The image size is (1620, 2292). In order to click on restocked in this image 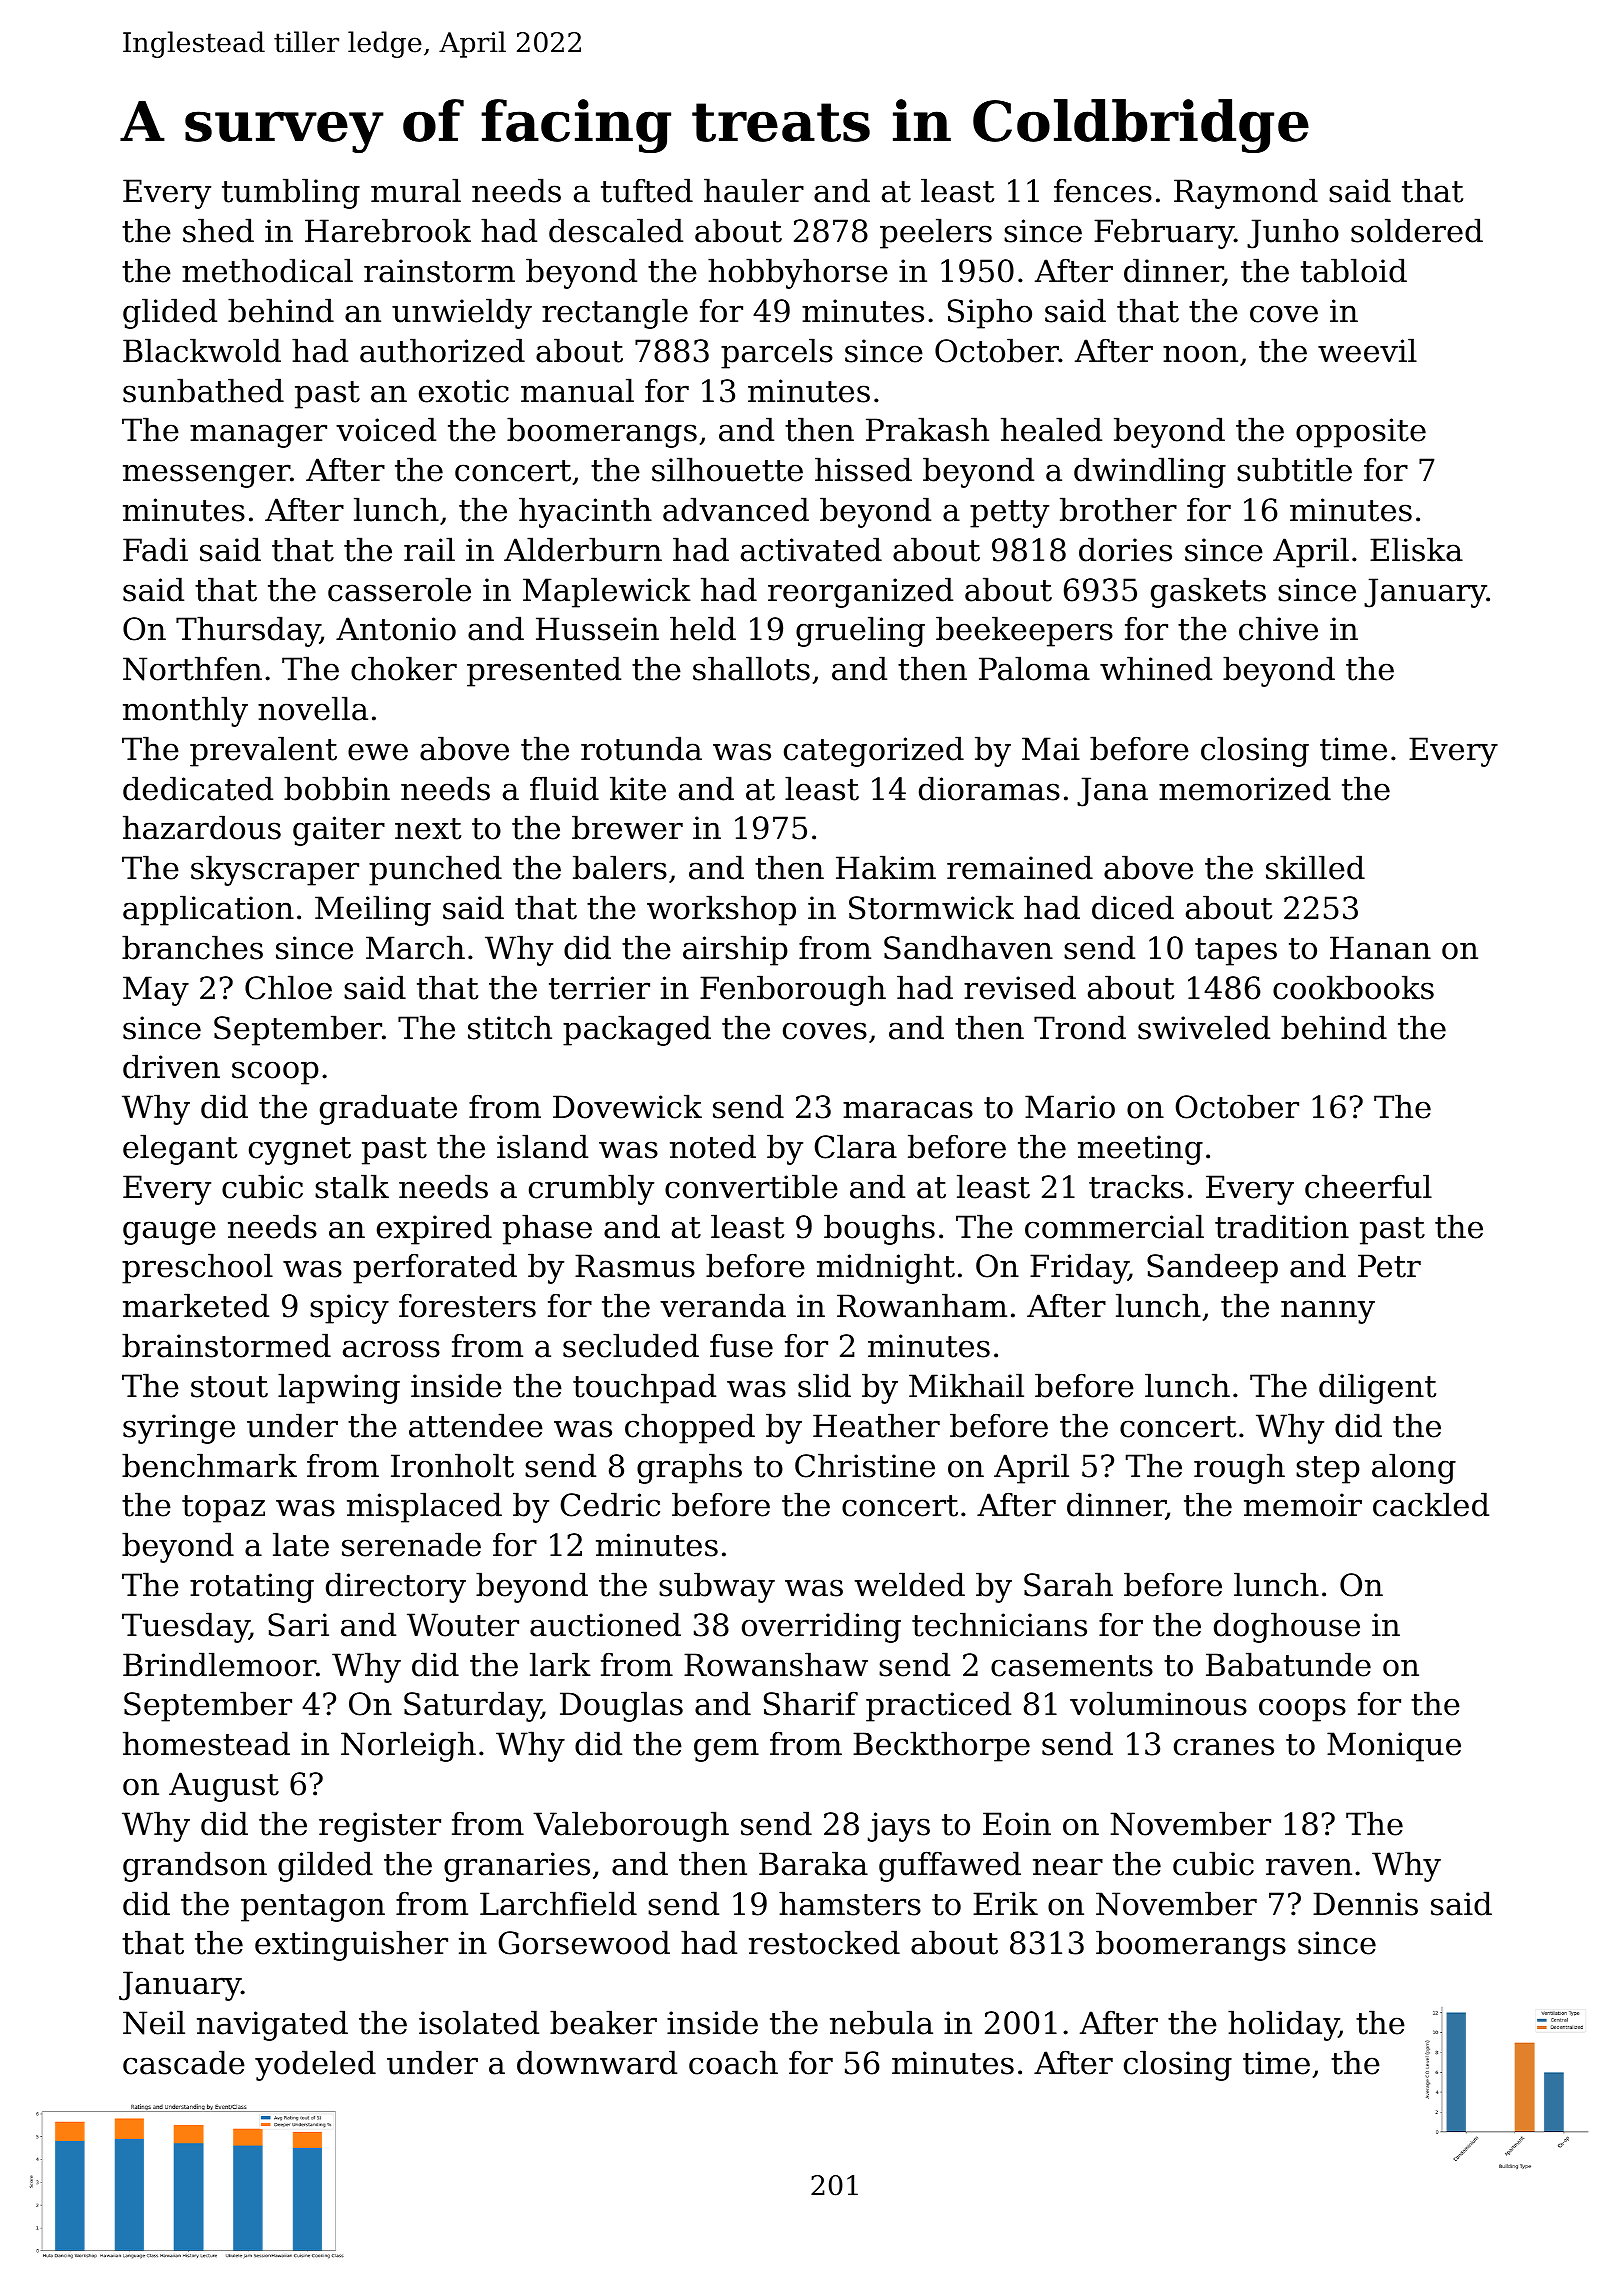, I will do `click(824, 1942)`.
